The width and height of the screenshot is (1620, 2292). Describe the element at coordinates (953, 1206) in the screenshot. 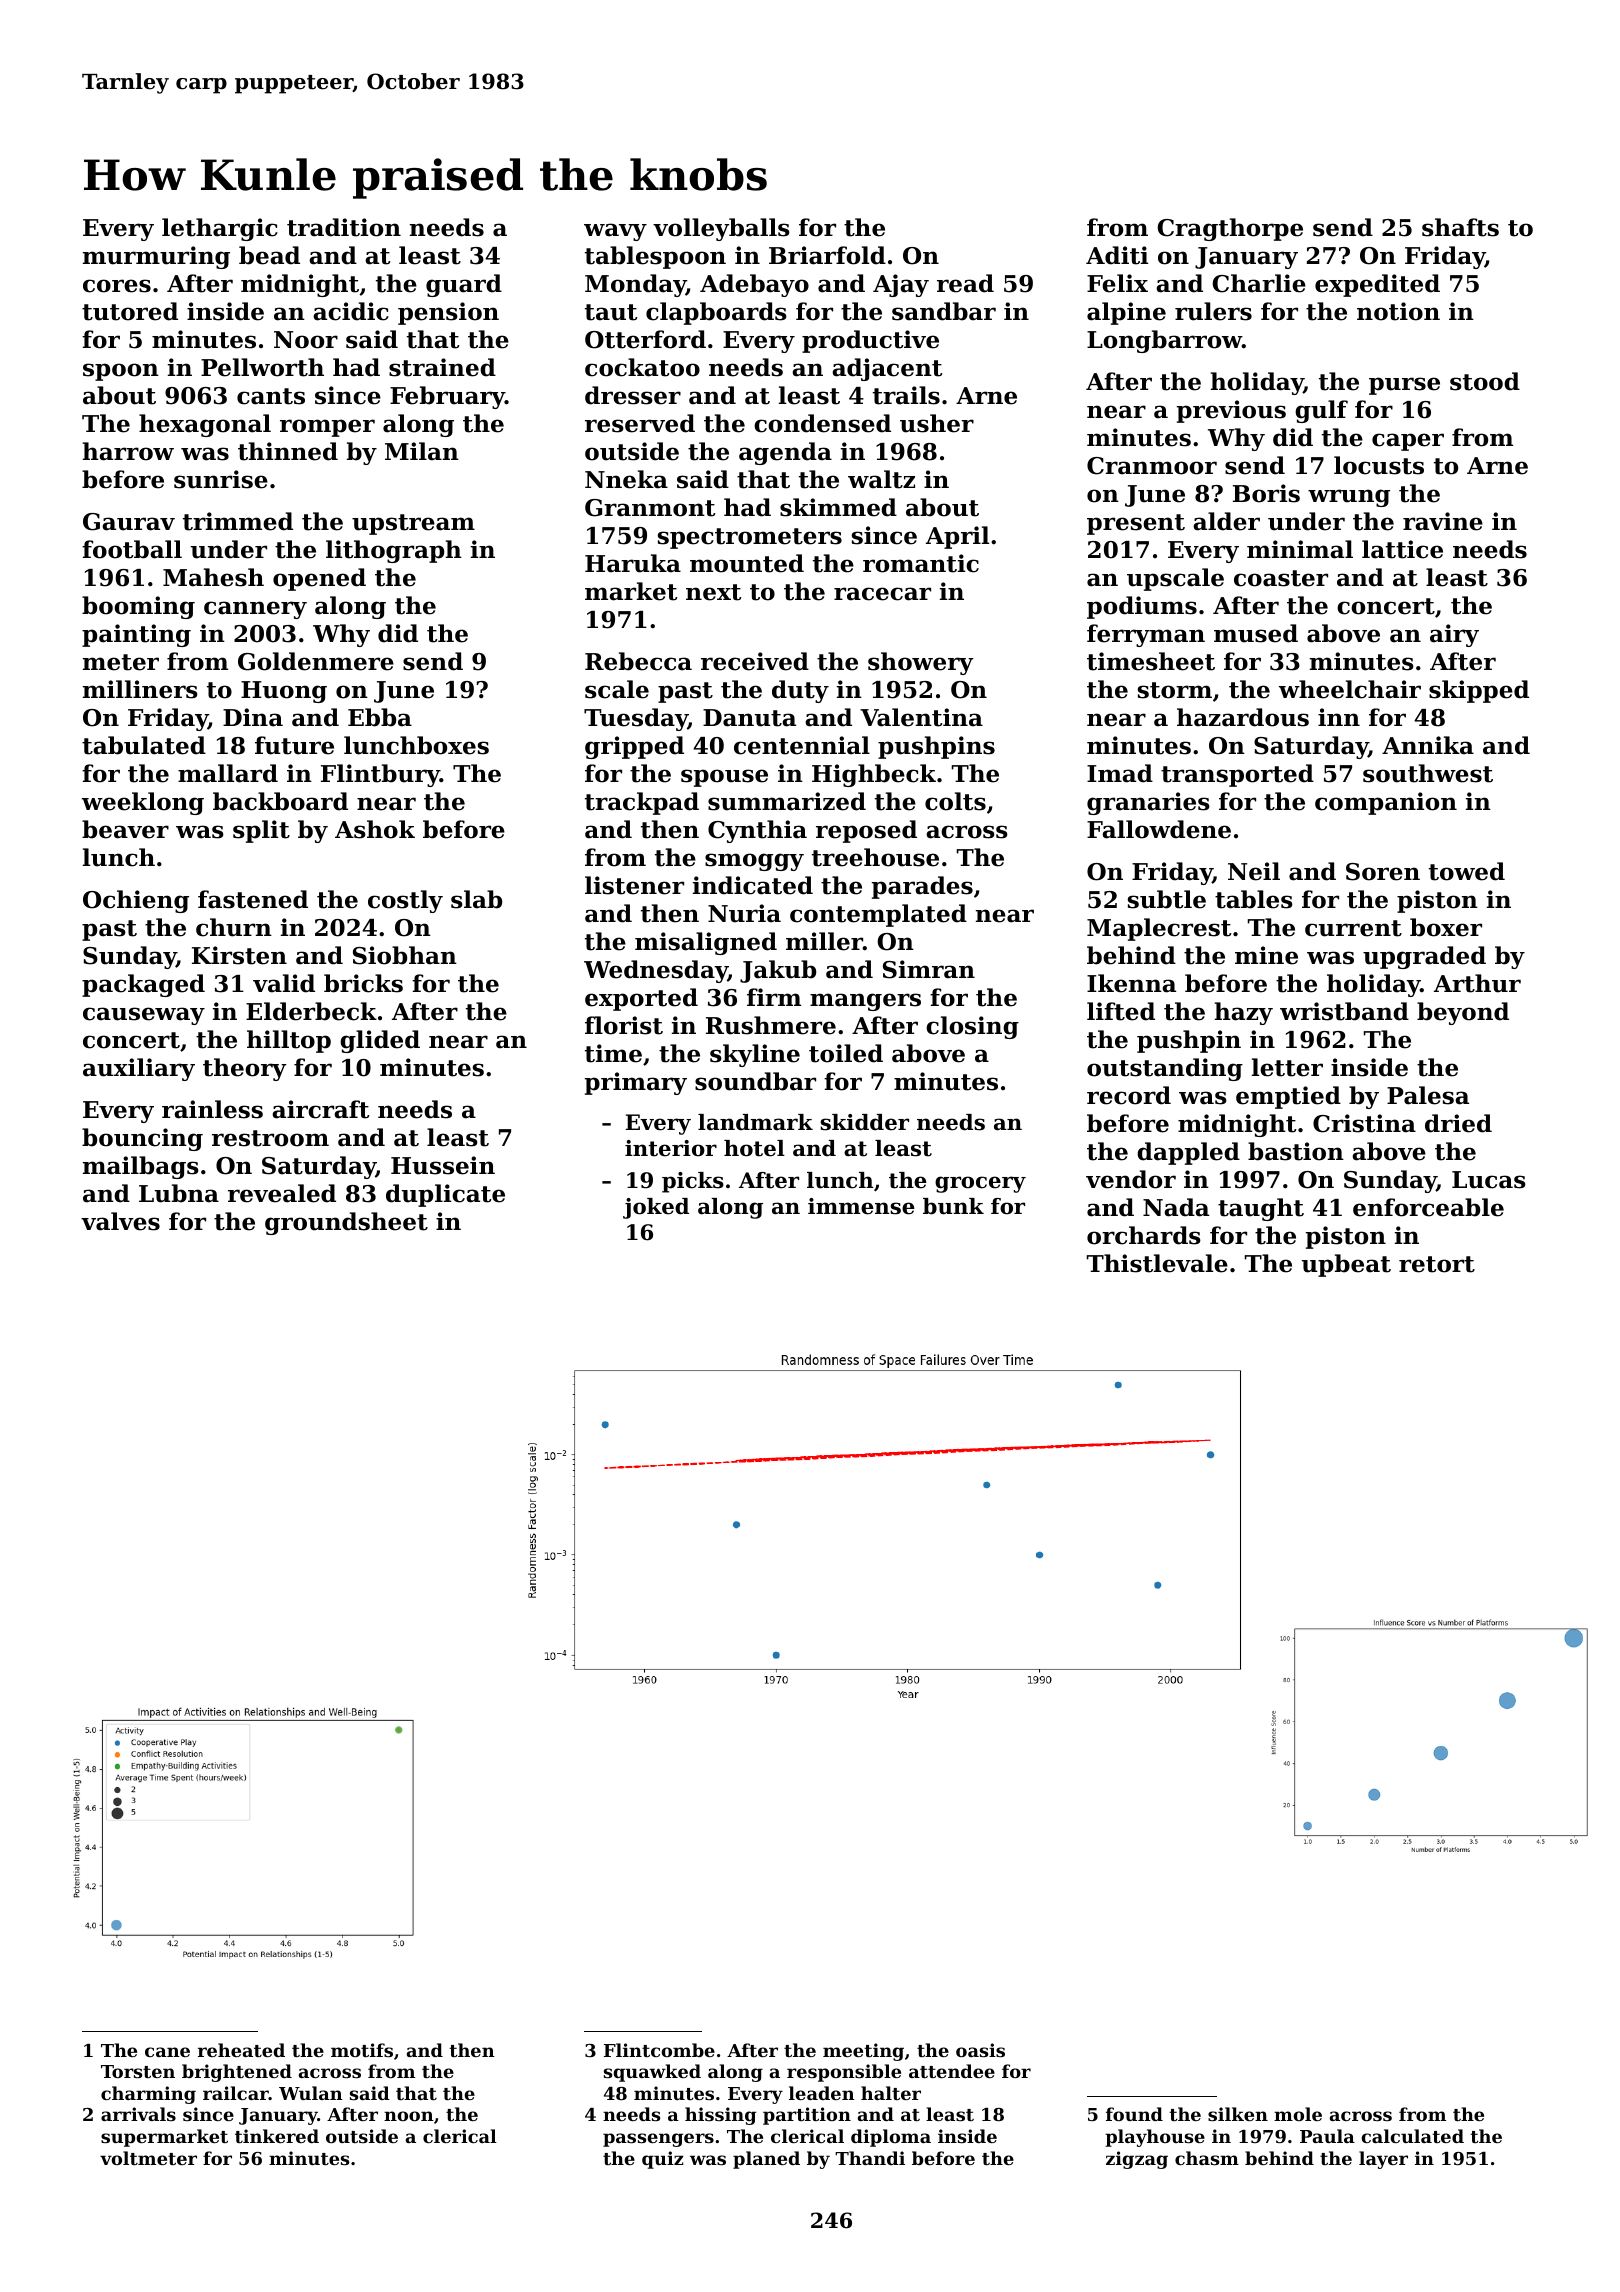

I see `bunk` at that location.
